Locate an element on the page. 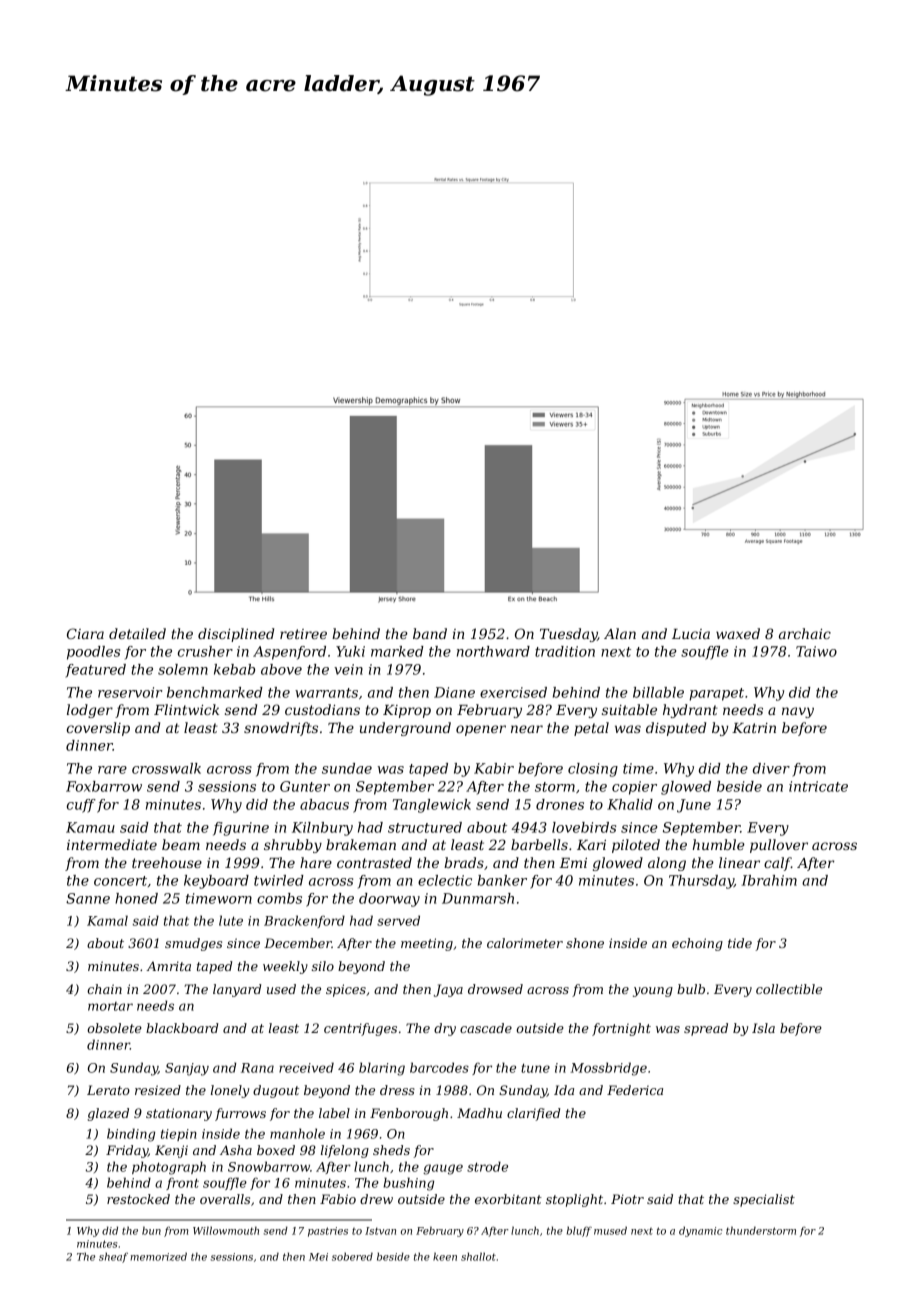 The image size is (924, 1308). Jaya is located at coordinates (448, 990).
